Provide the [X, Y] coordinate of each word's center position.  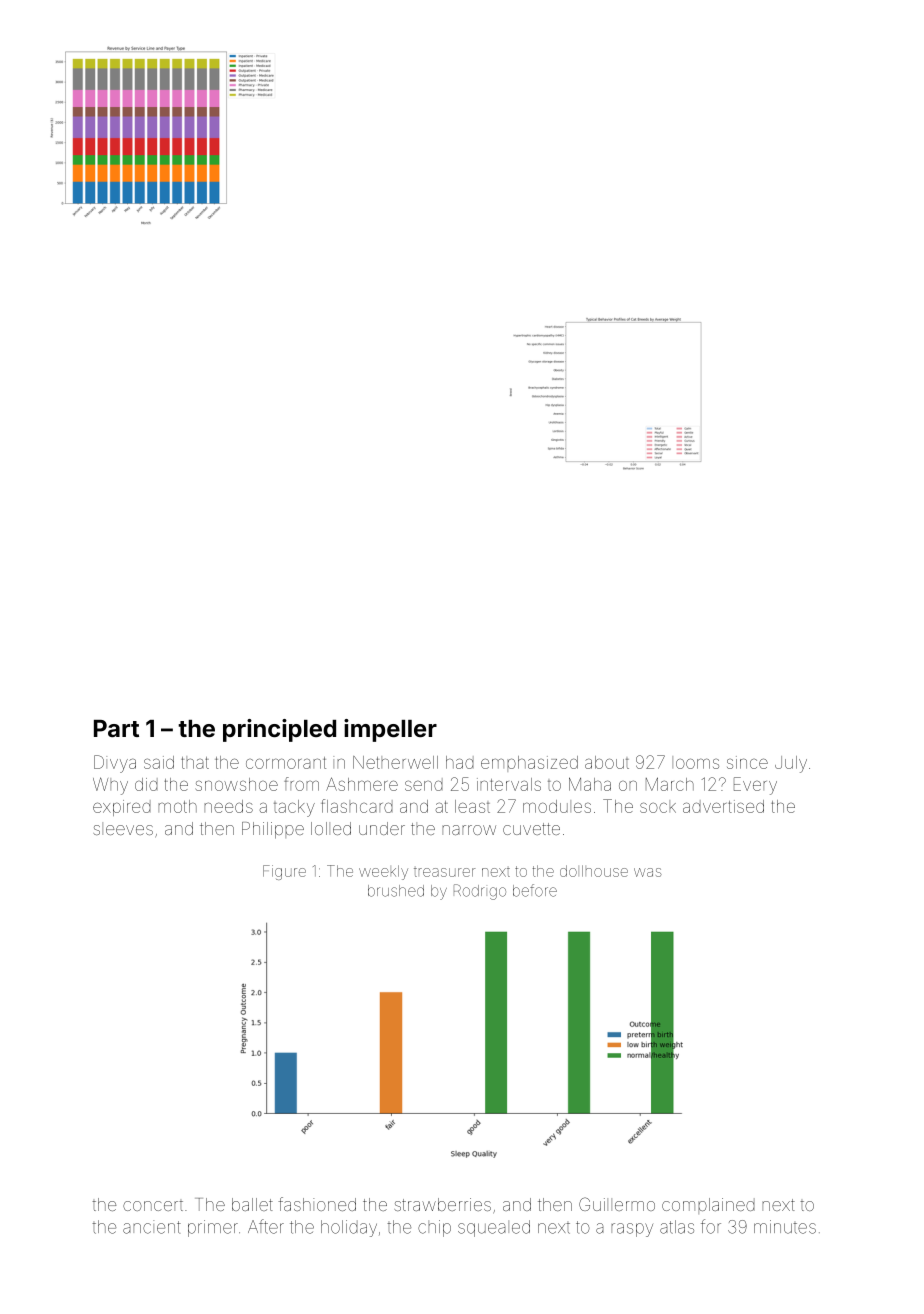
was [648, 872]
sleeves [123, 828]
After [266, 1226]
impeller [390, 730]
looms [695, 762]
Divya [115, 764]
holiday [349, 1228]
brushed [396, 891]
